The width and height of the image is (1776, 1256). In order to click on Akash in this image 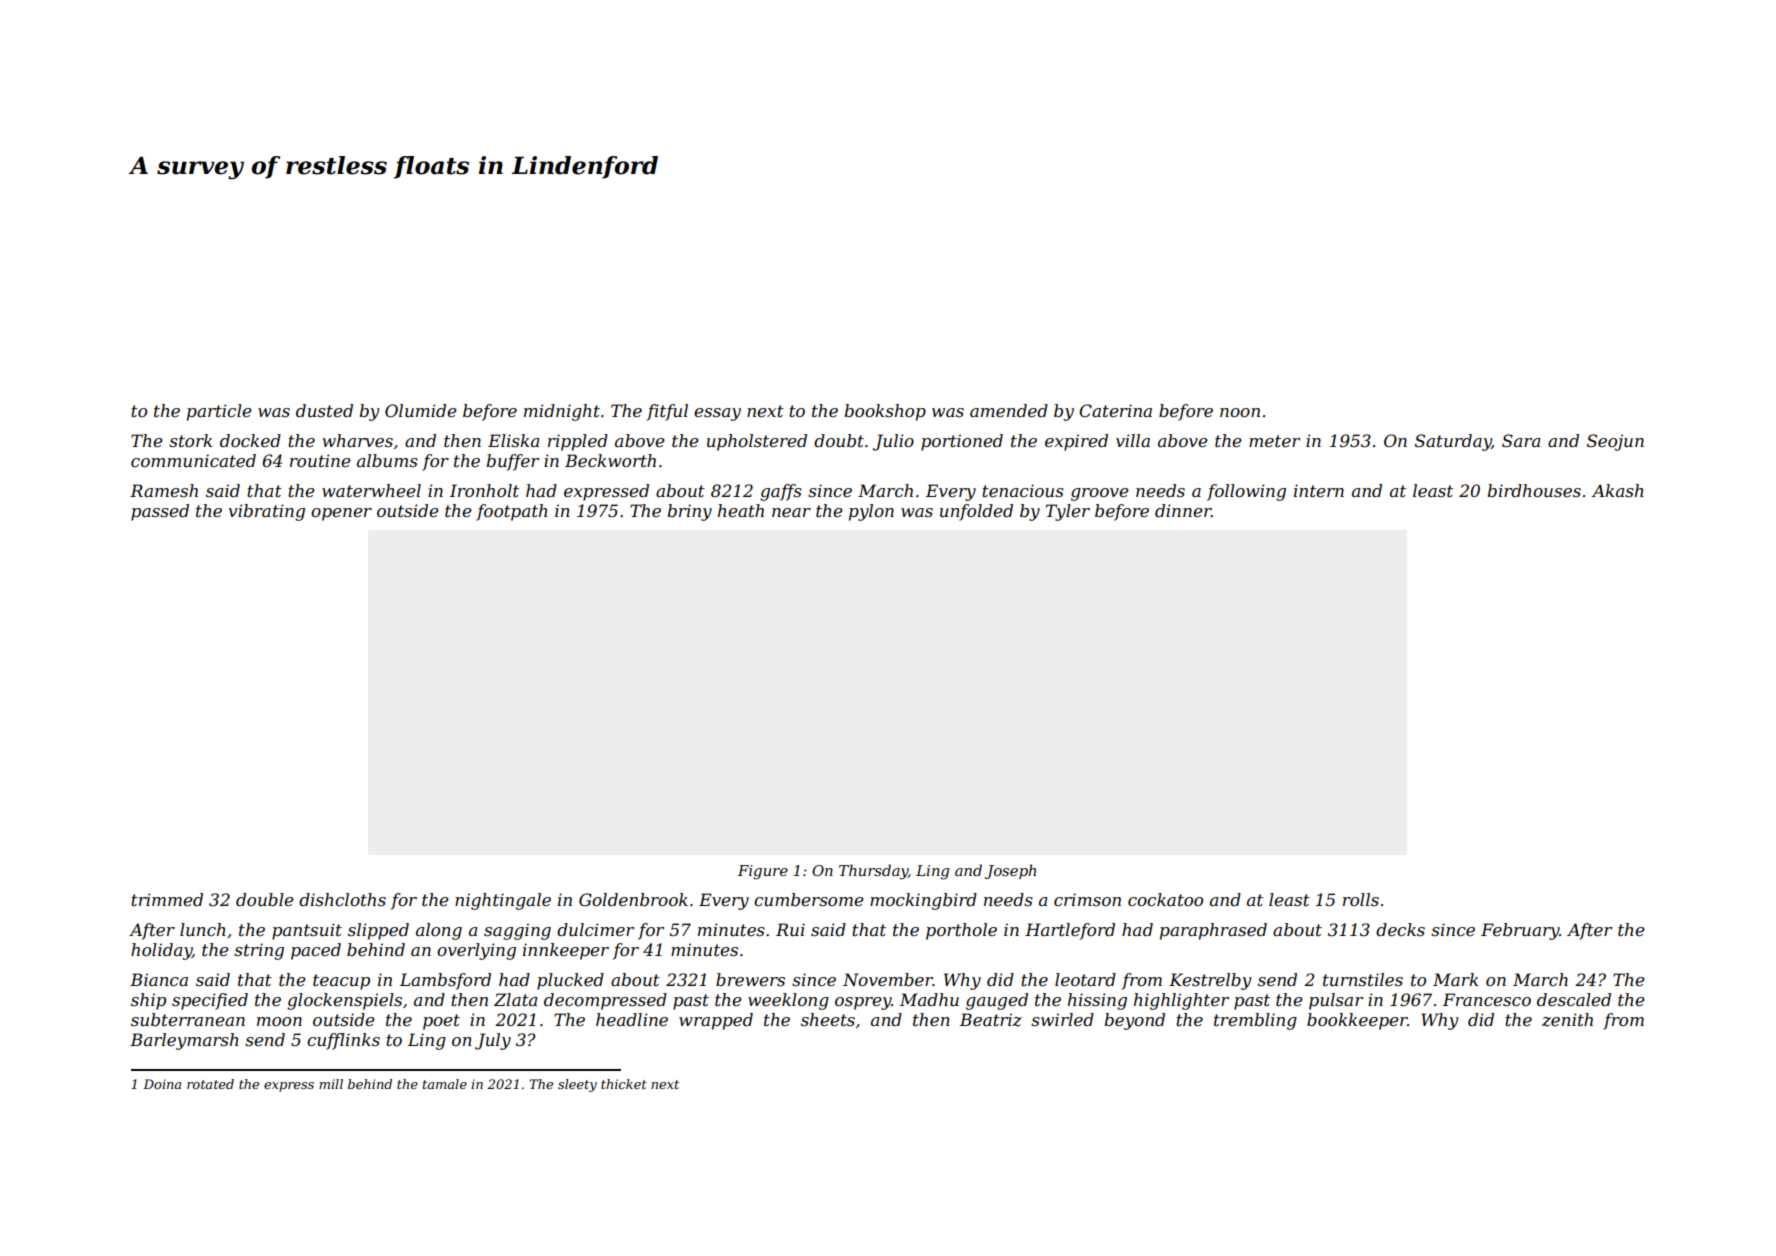, I will do `click(1618, 490)`.
